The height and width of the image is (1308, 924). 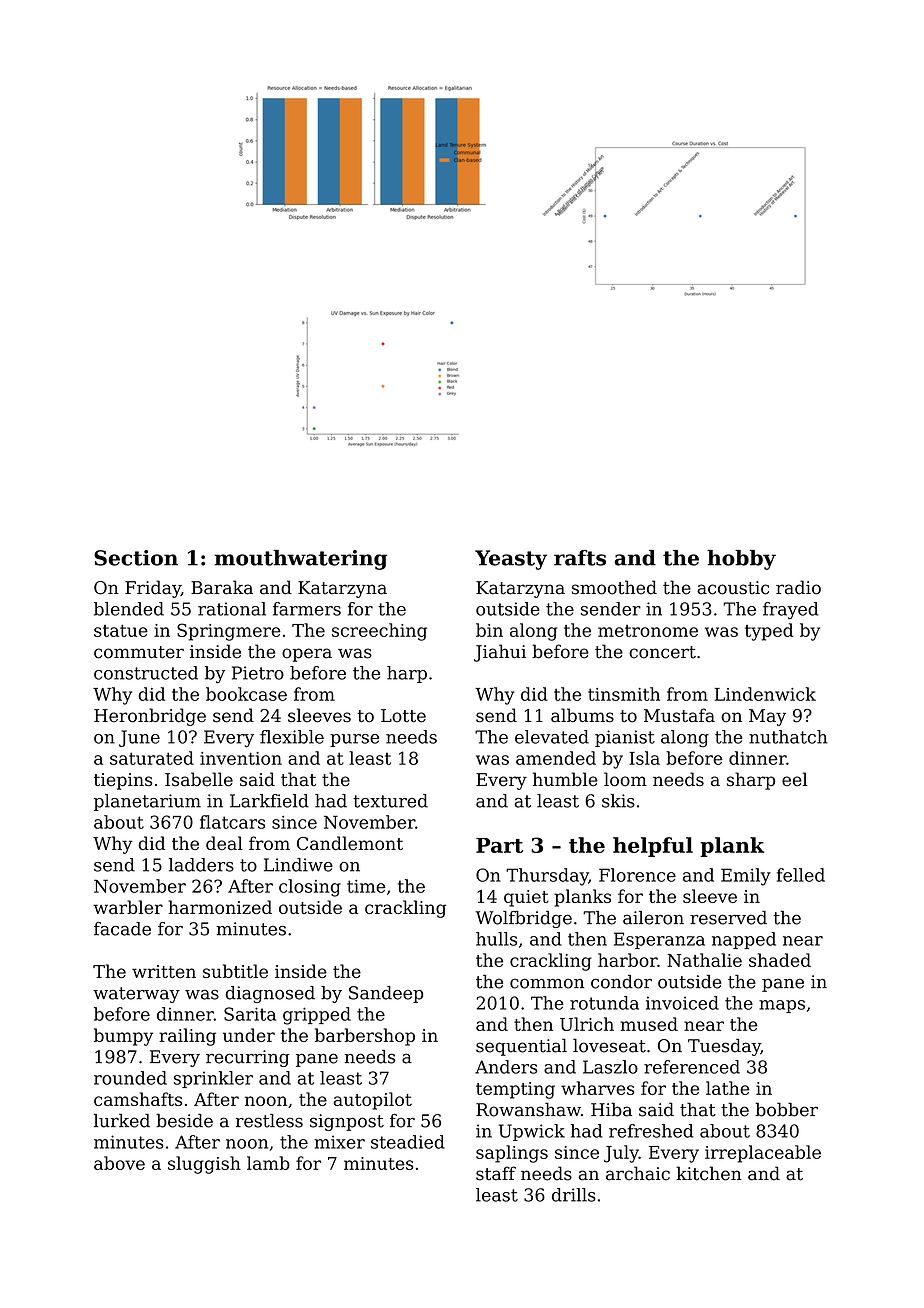 I want to click on helpful, so click(x=653, y=847).
